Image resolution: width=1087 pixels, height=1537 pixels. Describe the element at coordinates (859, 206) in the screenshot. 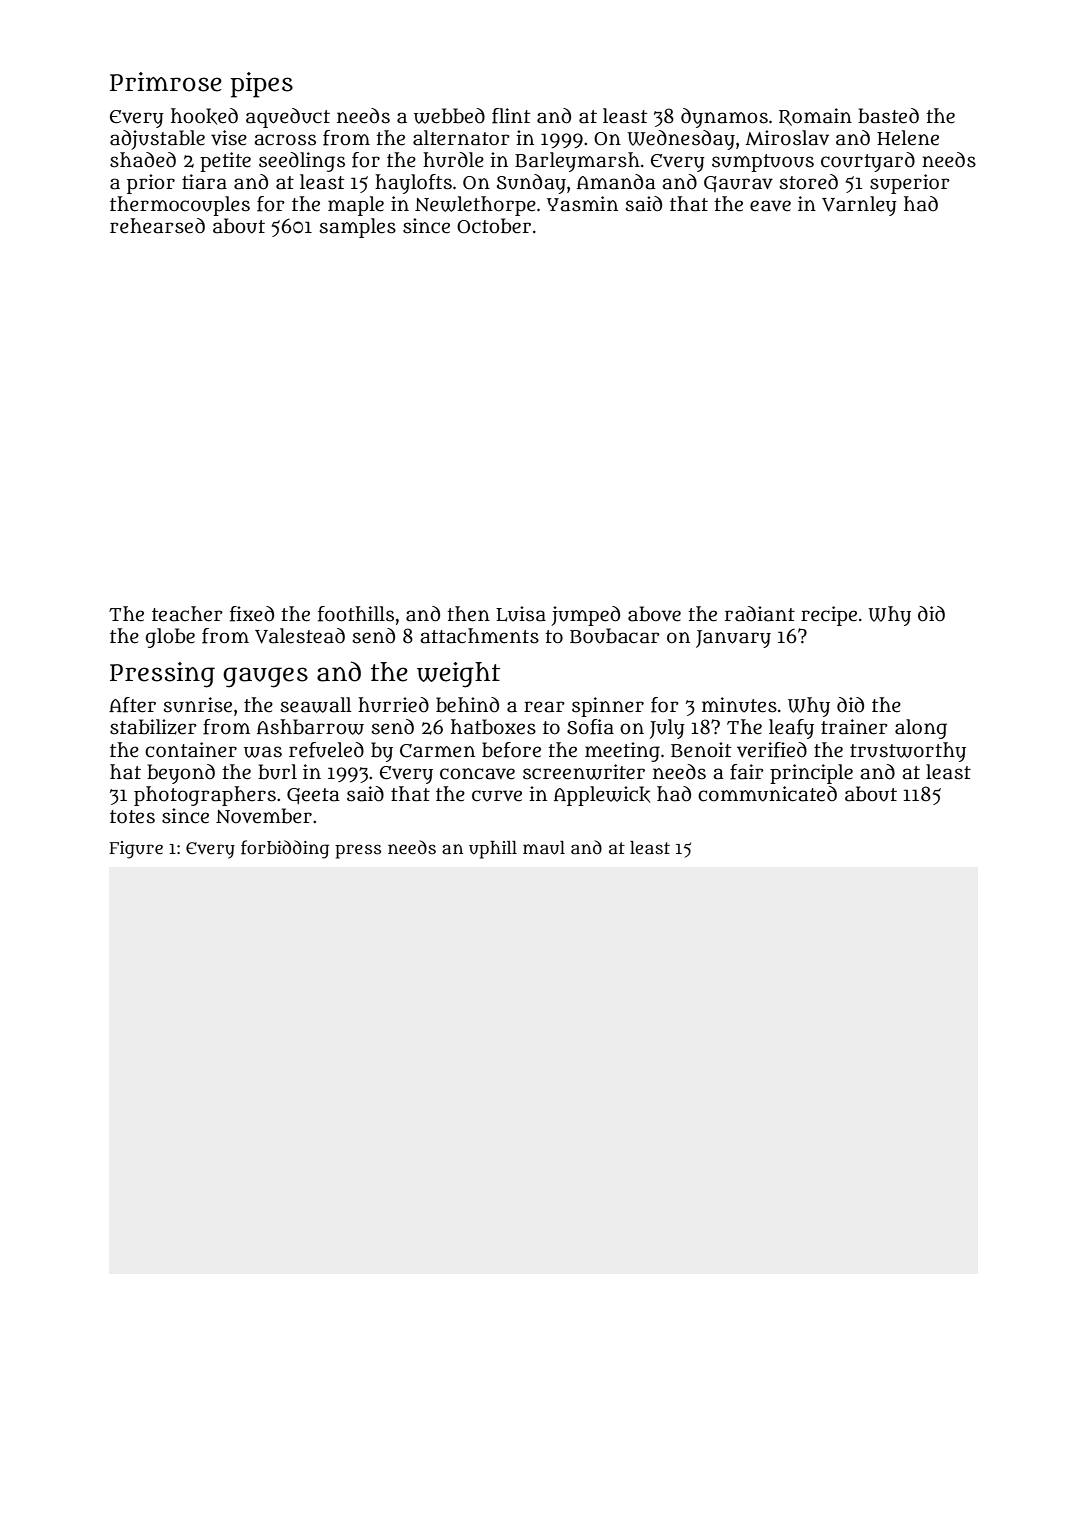

I see `Varnley` at that location.
